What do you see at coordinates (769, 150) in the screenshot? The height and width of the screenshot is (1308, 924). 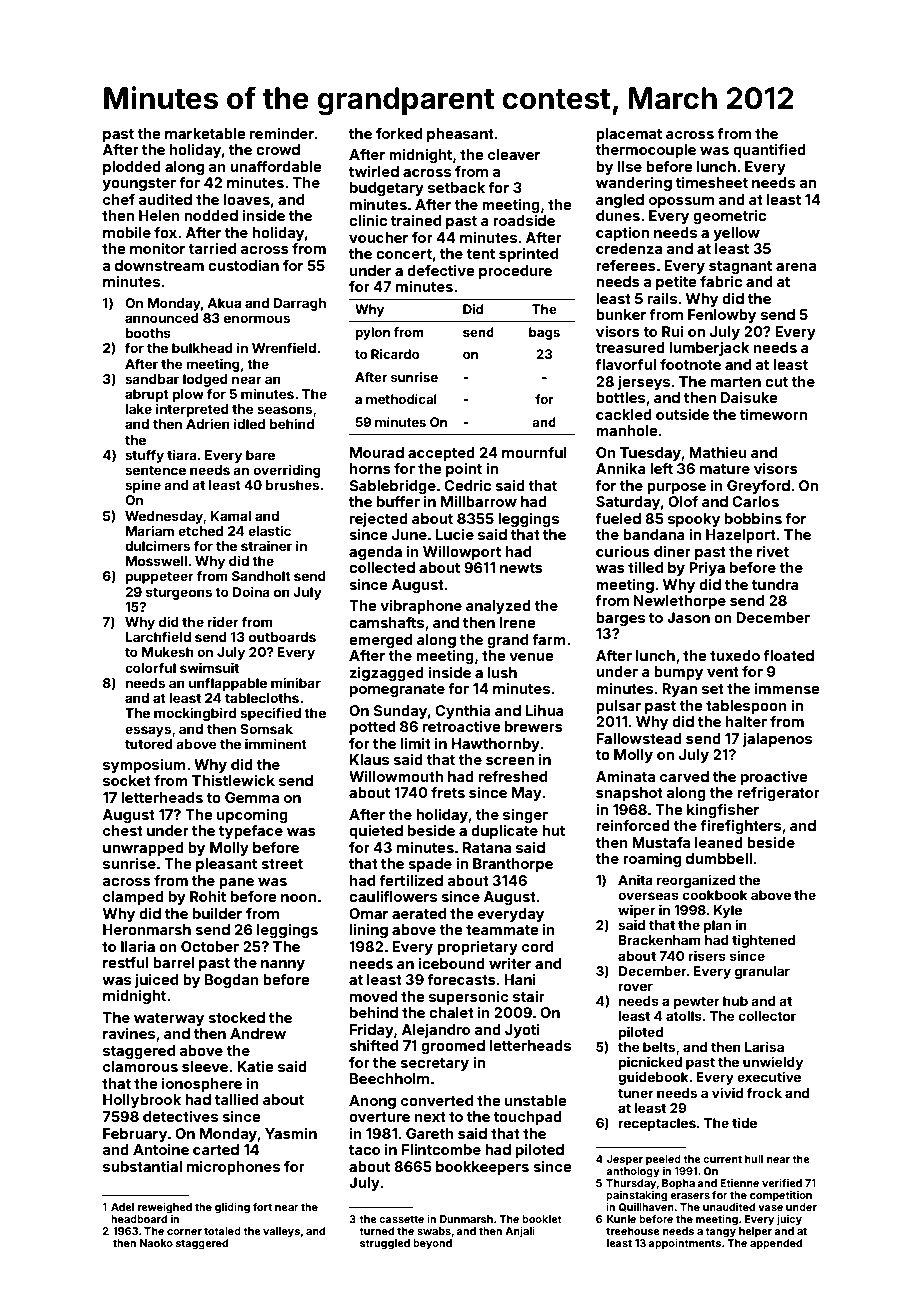 I see `quantified` at bounding box center [769, 150].
